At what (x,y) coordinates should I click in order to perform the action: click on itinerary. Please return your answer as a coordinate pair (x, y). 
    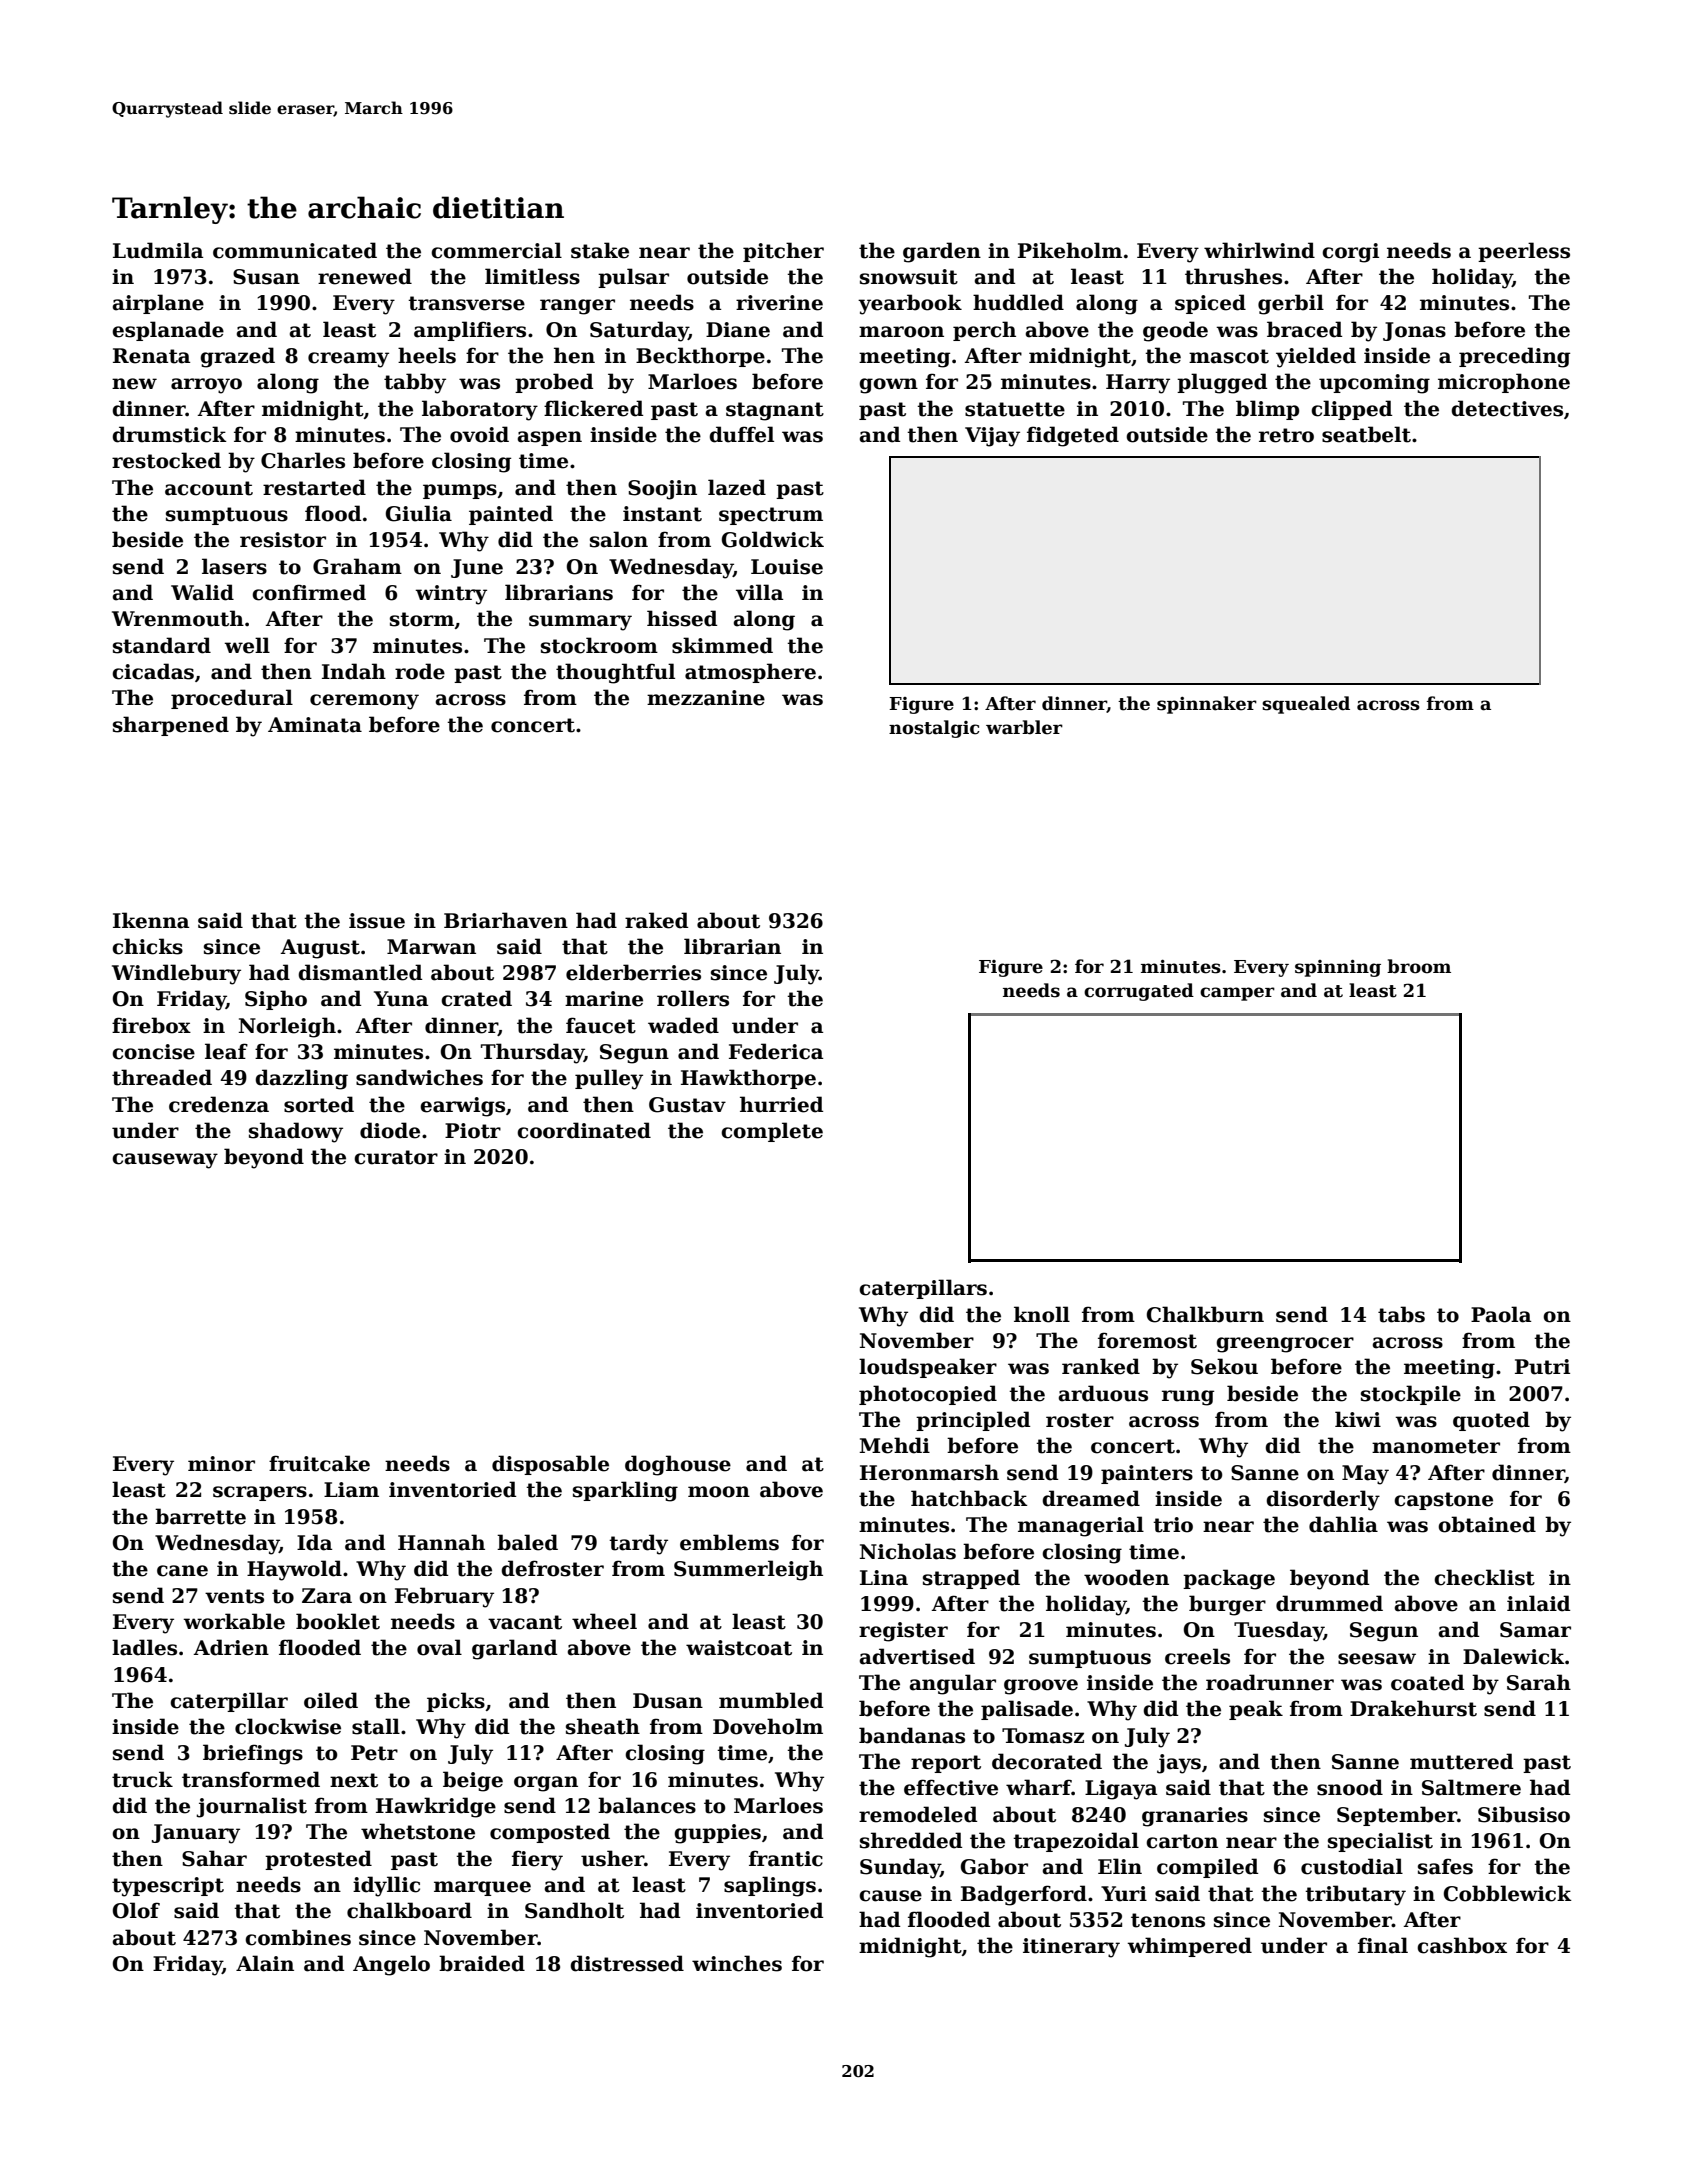
    Looking at the image, I should click on (1071, 1948).
